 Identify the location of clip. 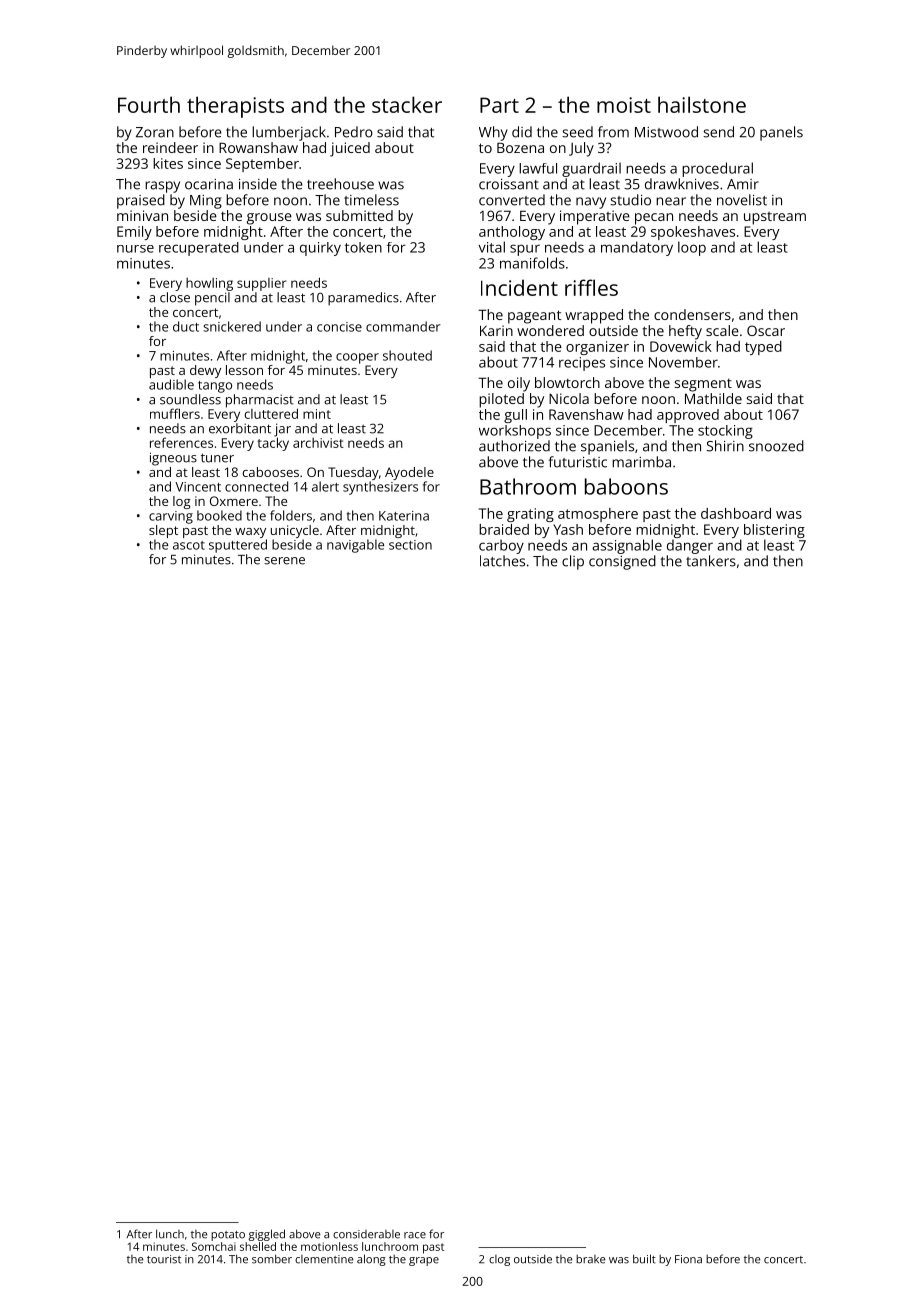
(573, 562).
